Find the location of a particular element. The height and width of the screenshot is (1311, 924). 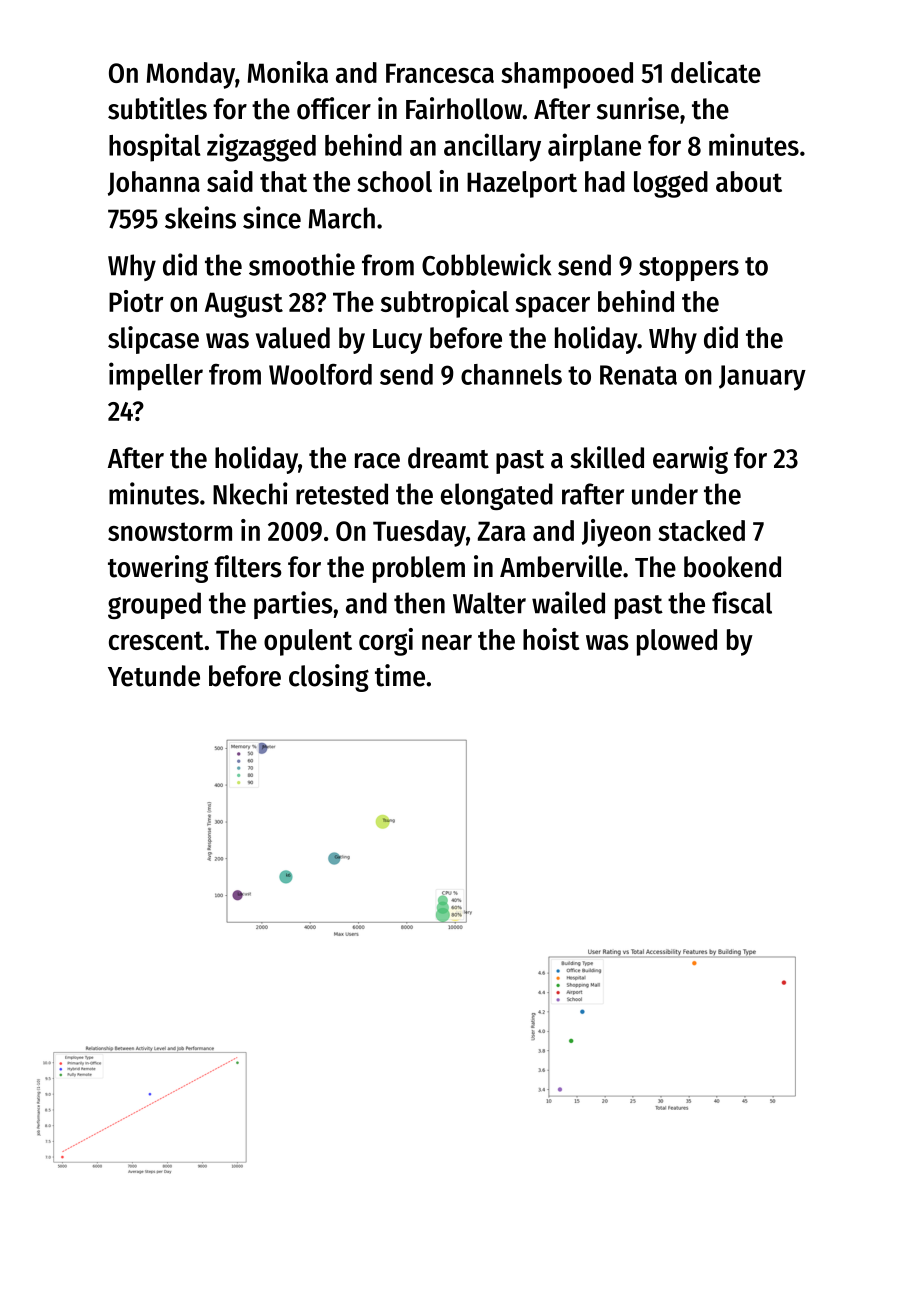

smoothie is located at coordinates (302, 264).
